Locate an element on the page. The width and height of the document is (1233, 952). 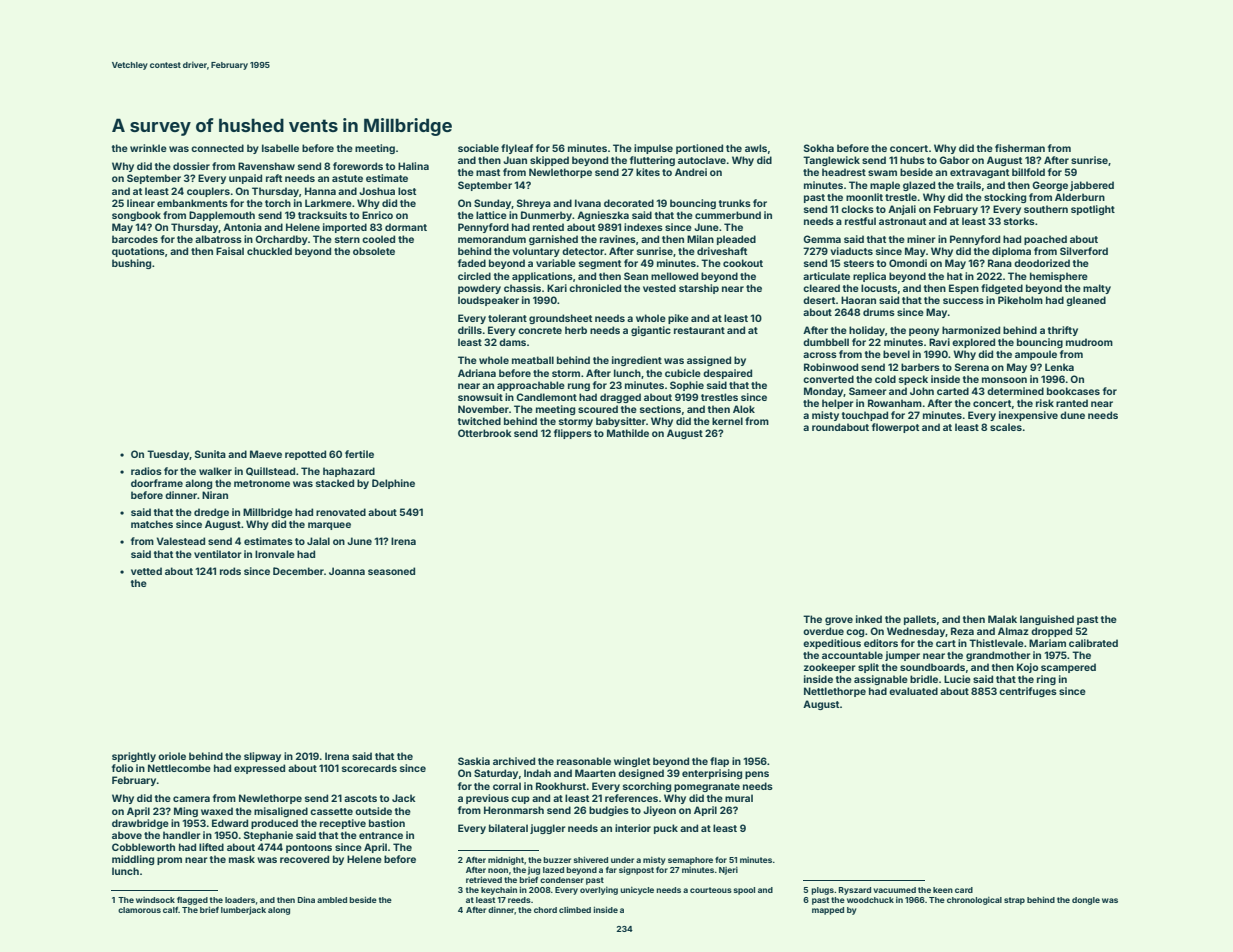
centrifuges is located at coordinates (1028, 692).
